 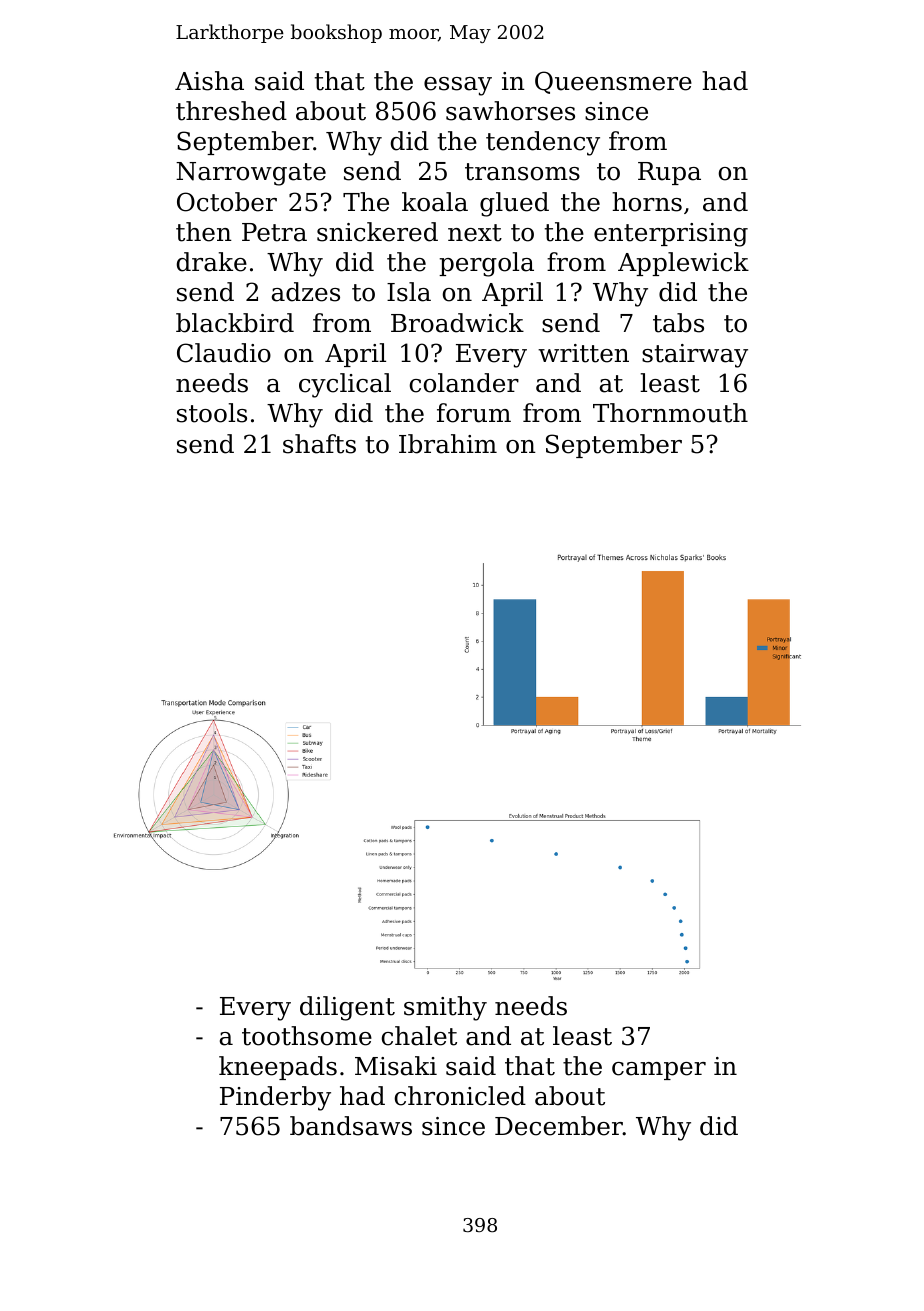 What do you see at coordinates (209, 81) in the screenshot?
I see `Aisha` at bounding box center [209, 81].
